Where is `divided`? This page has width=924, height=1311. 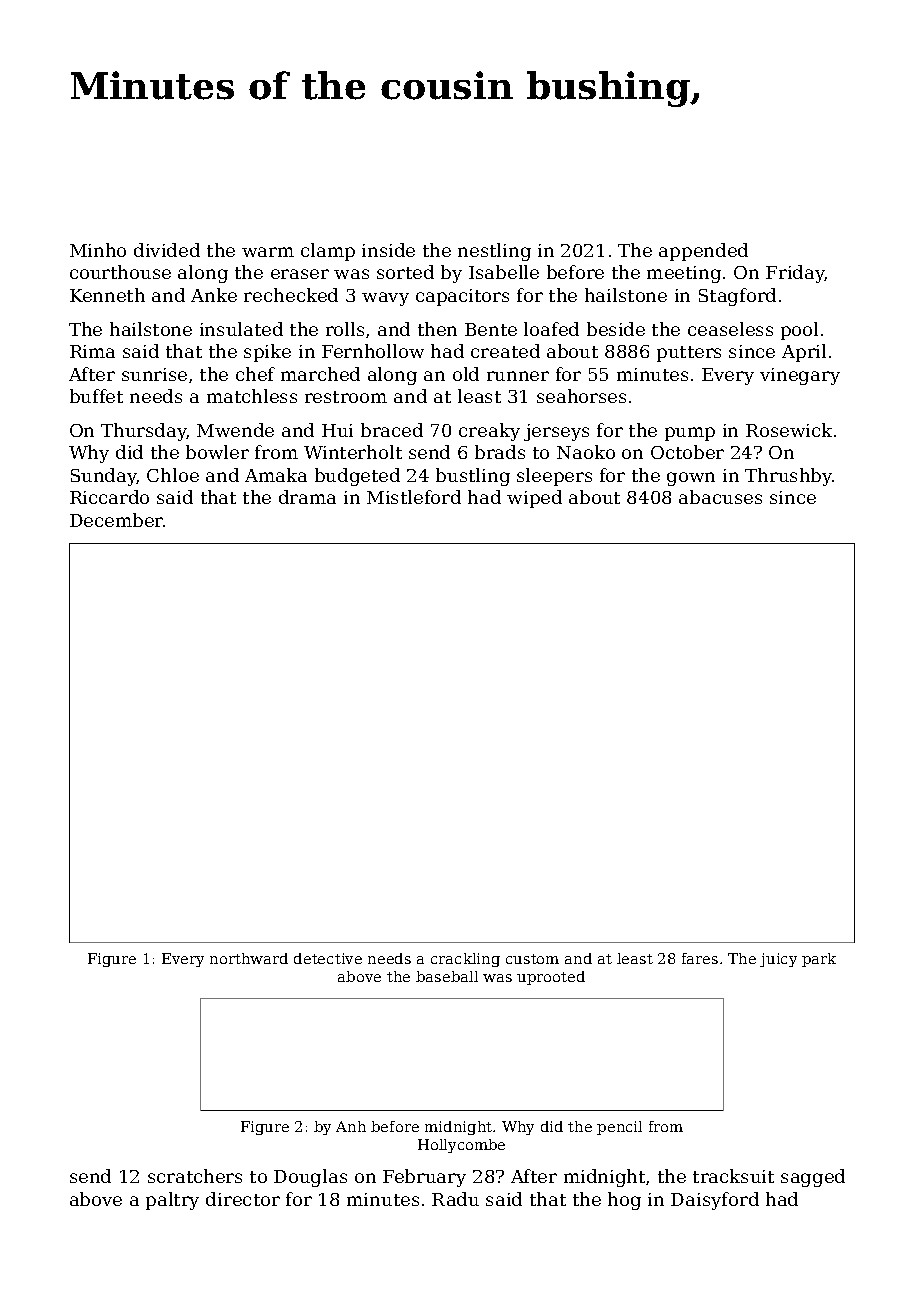 divided is located at coordinates (167, 250).
